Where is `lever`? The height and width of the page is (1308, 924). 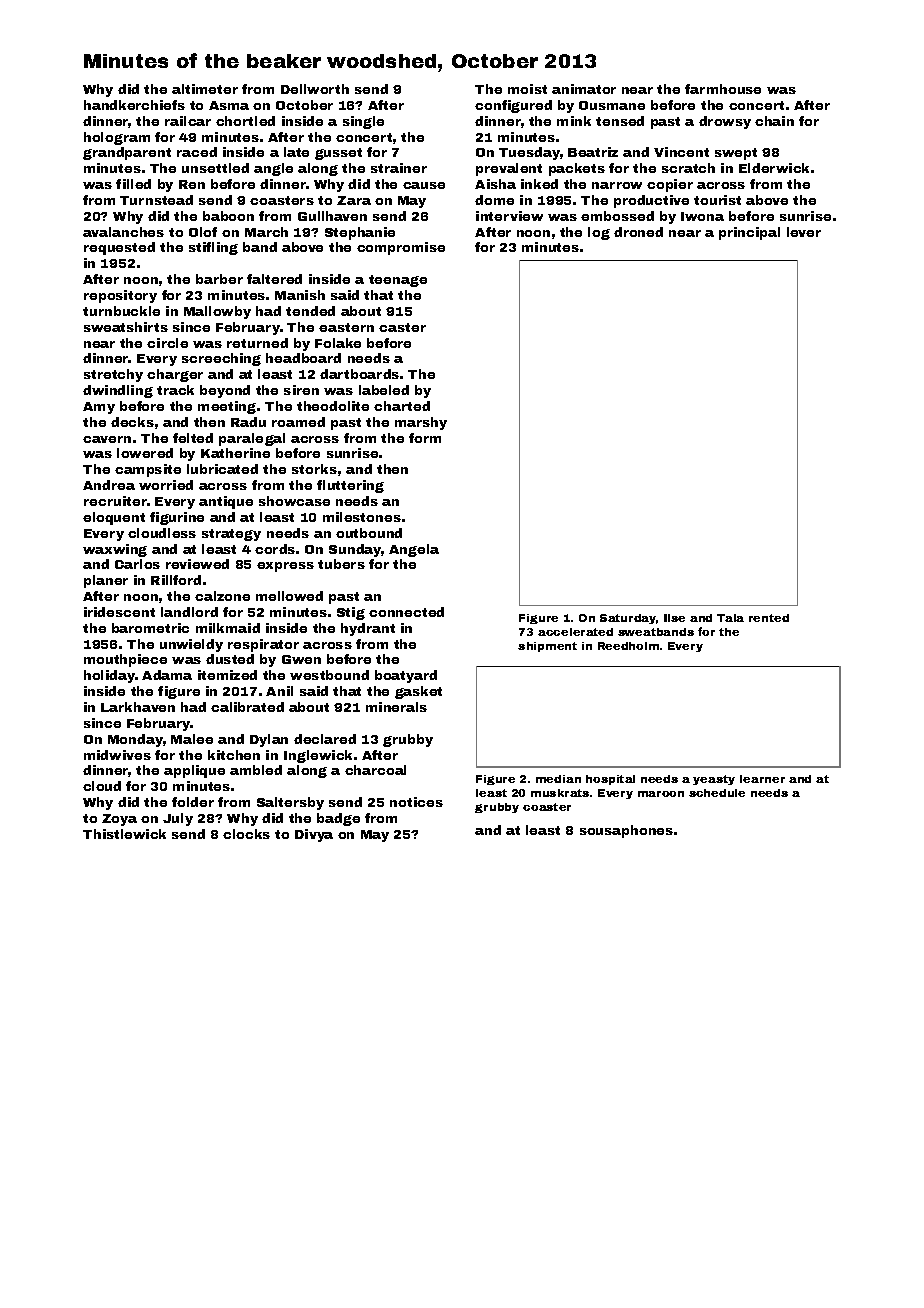
lever is located at coordinates (804, 232).
